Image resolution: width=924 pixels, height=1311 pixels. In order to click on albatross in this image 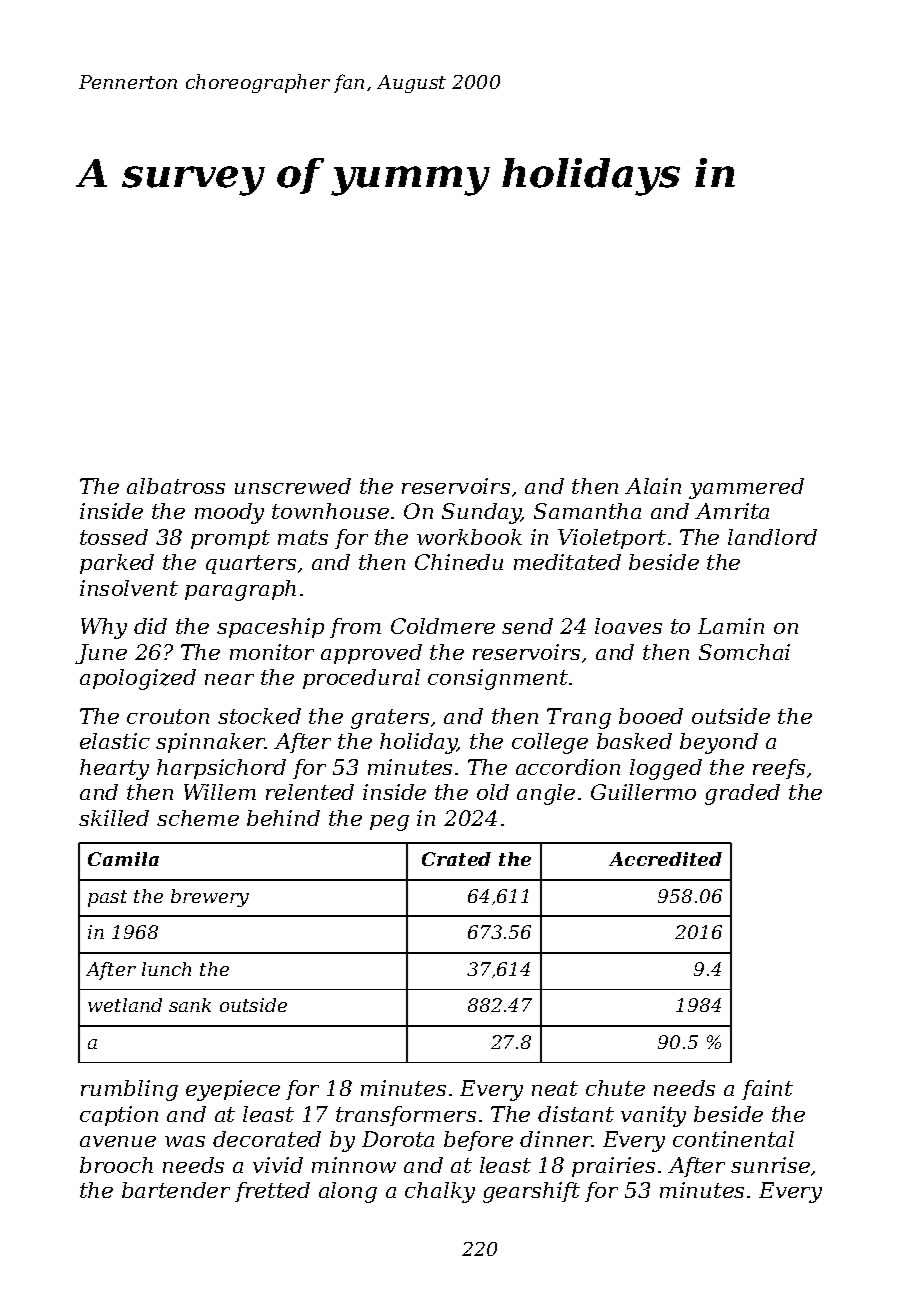, I will do `click(176, 486)`.
